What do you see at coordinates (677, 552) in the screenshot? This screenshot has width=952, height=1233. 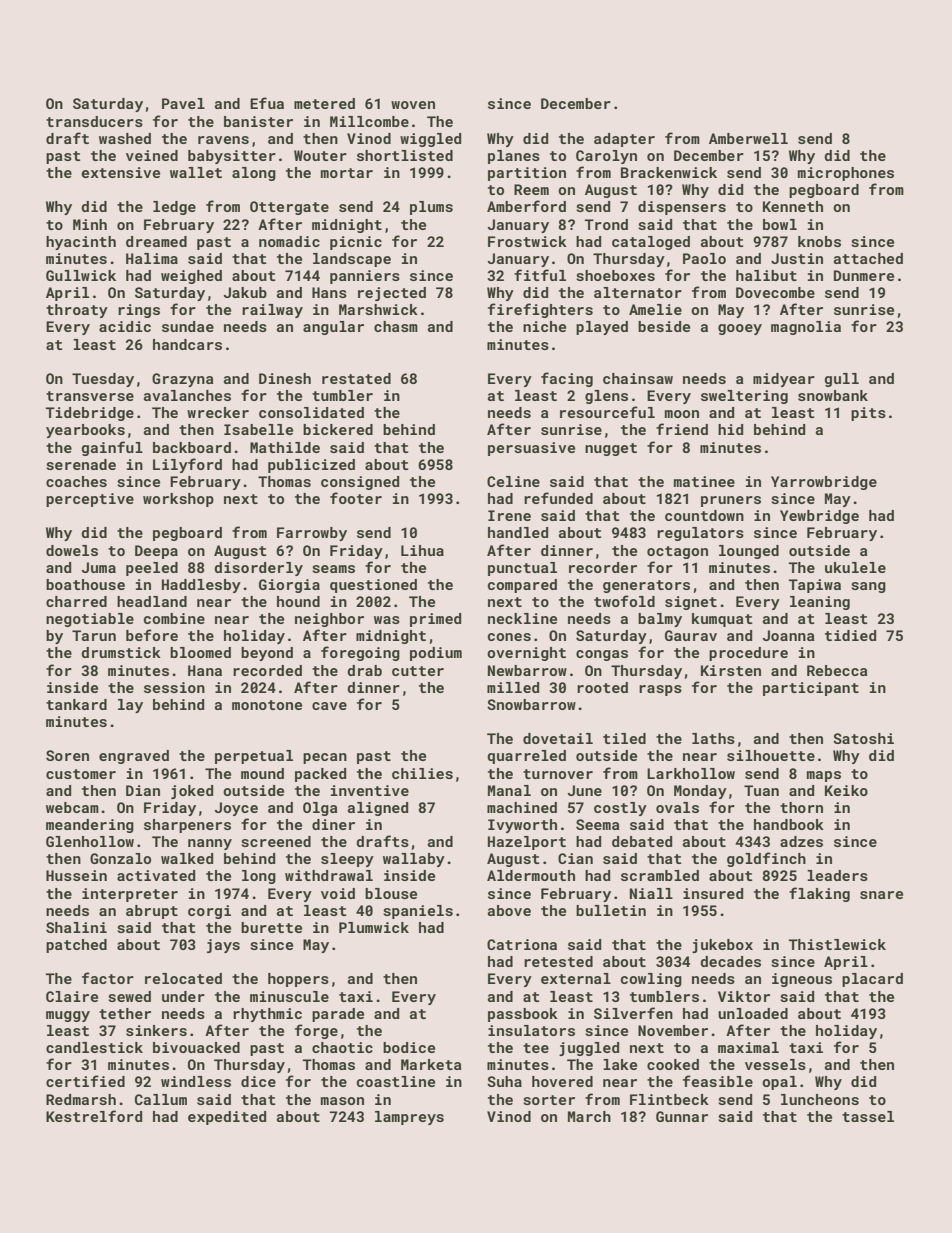 I see `octagon` at bounding box center [677, 552].
